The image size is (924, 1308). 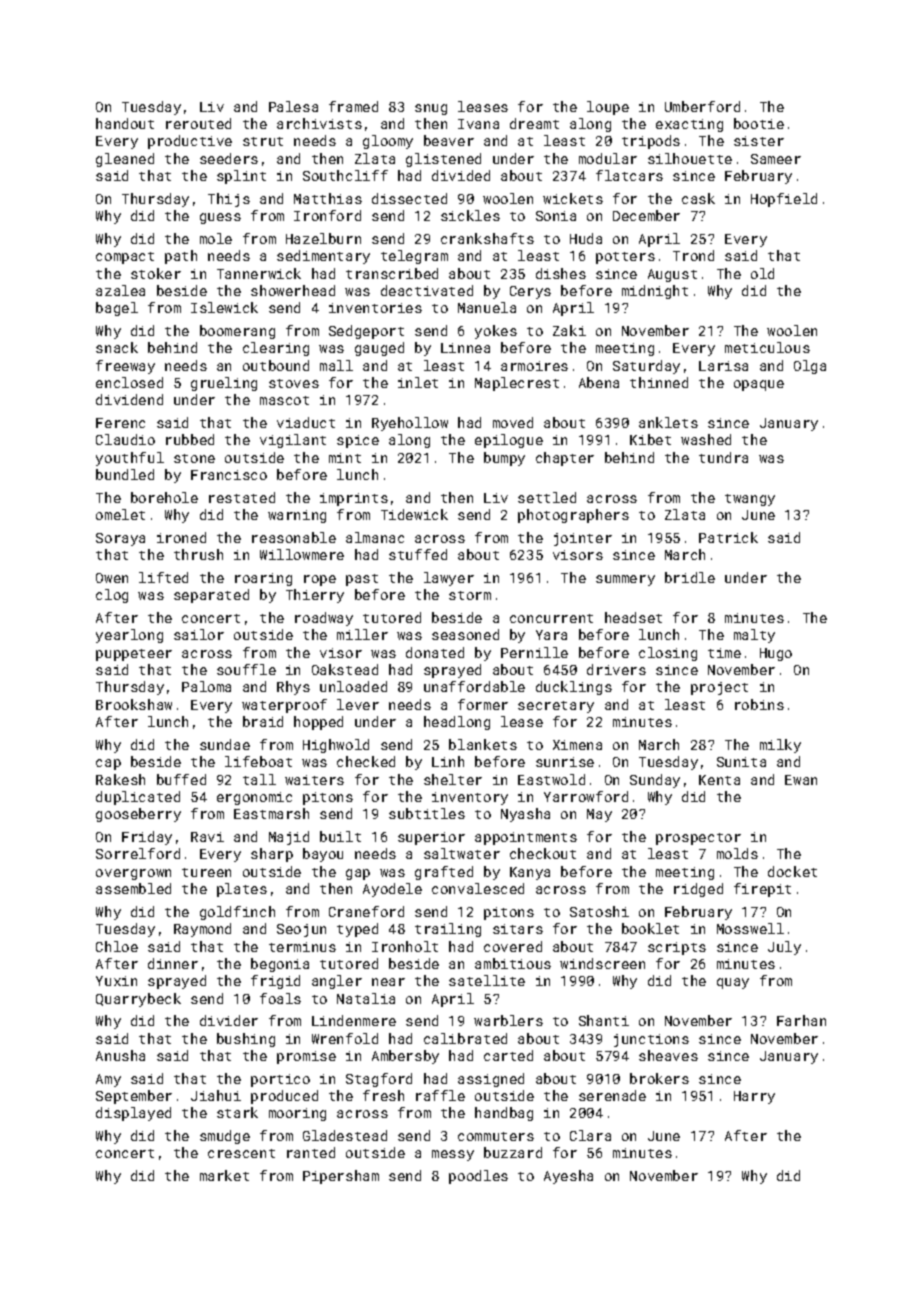 I want to click on convalesced, so click(x=478, y=888).
